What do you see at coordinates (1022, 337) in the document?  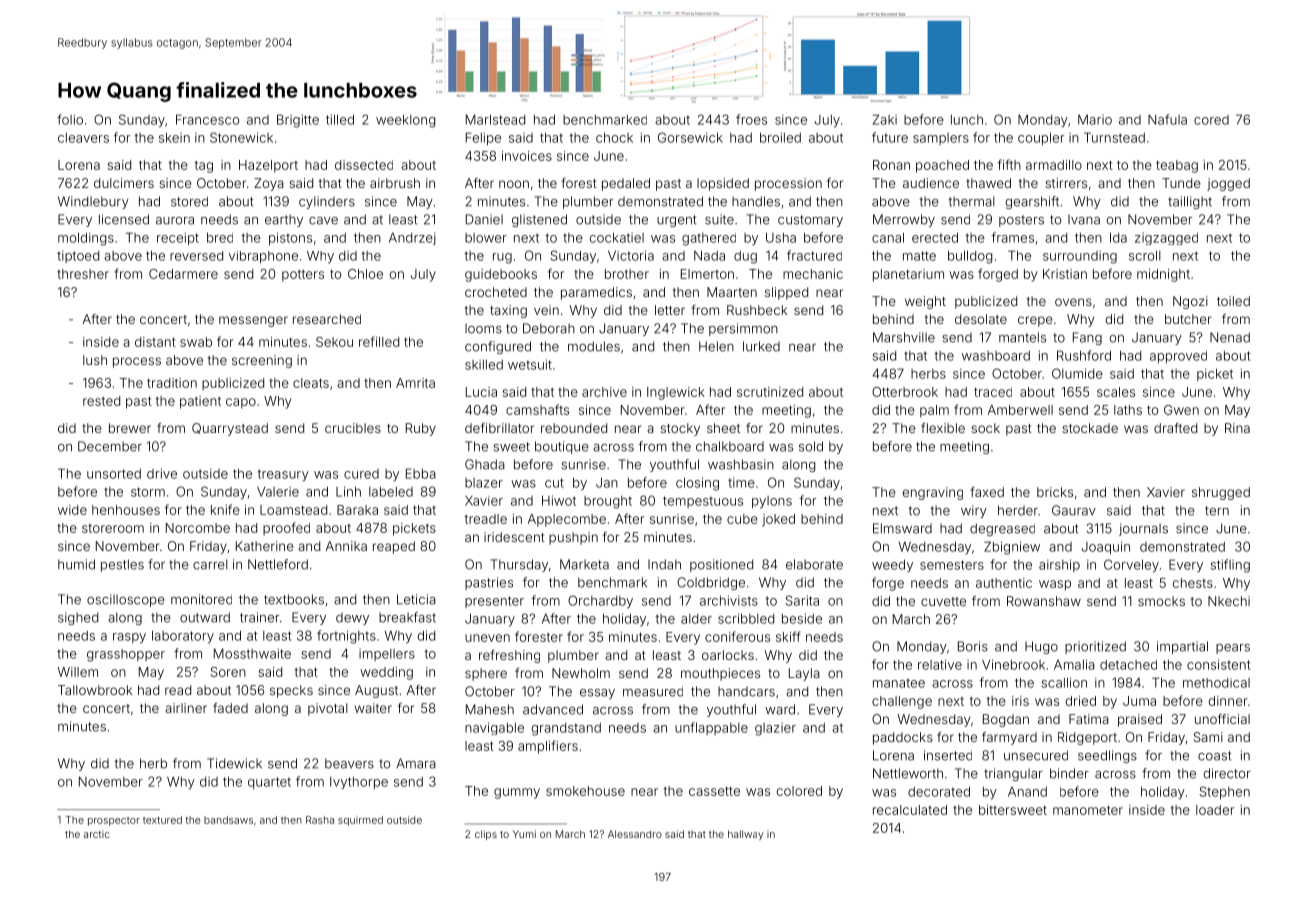 I see `mantels` at bounding box center [1022, 337].
